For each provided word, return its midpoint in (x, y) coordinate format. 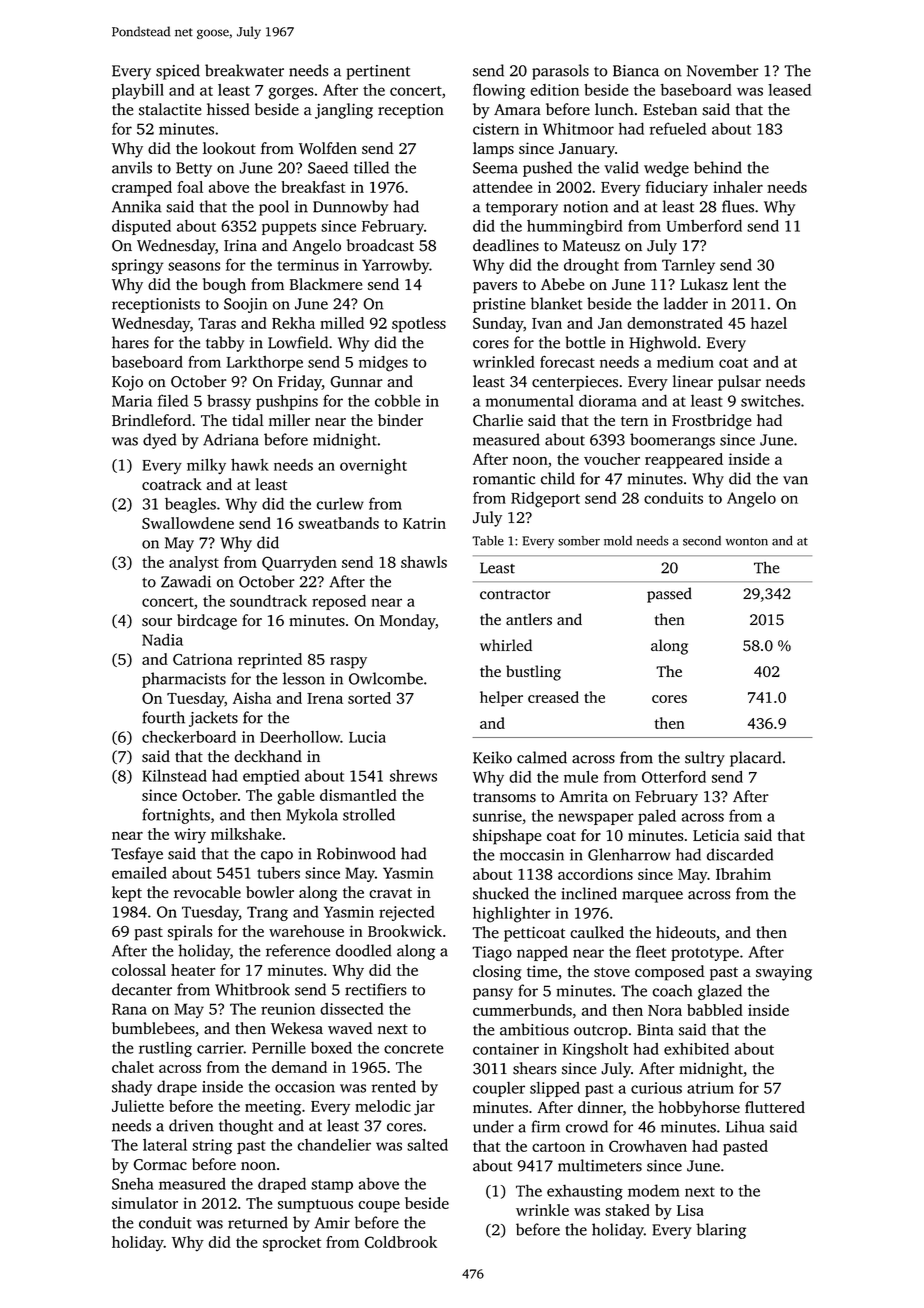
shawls (424, 562)
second (702, 541)
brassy (229, 402)
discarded (740, 854)
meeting (273, 1108)
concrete (413, 1049)
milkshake (246, 834)
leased (789, 90)
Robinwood (356, 853)
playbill (138, 91)
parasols (560, 72)
